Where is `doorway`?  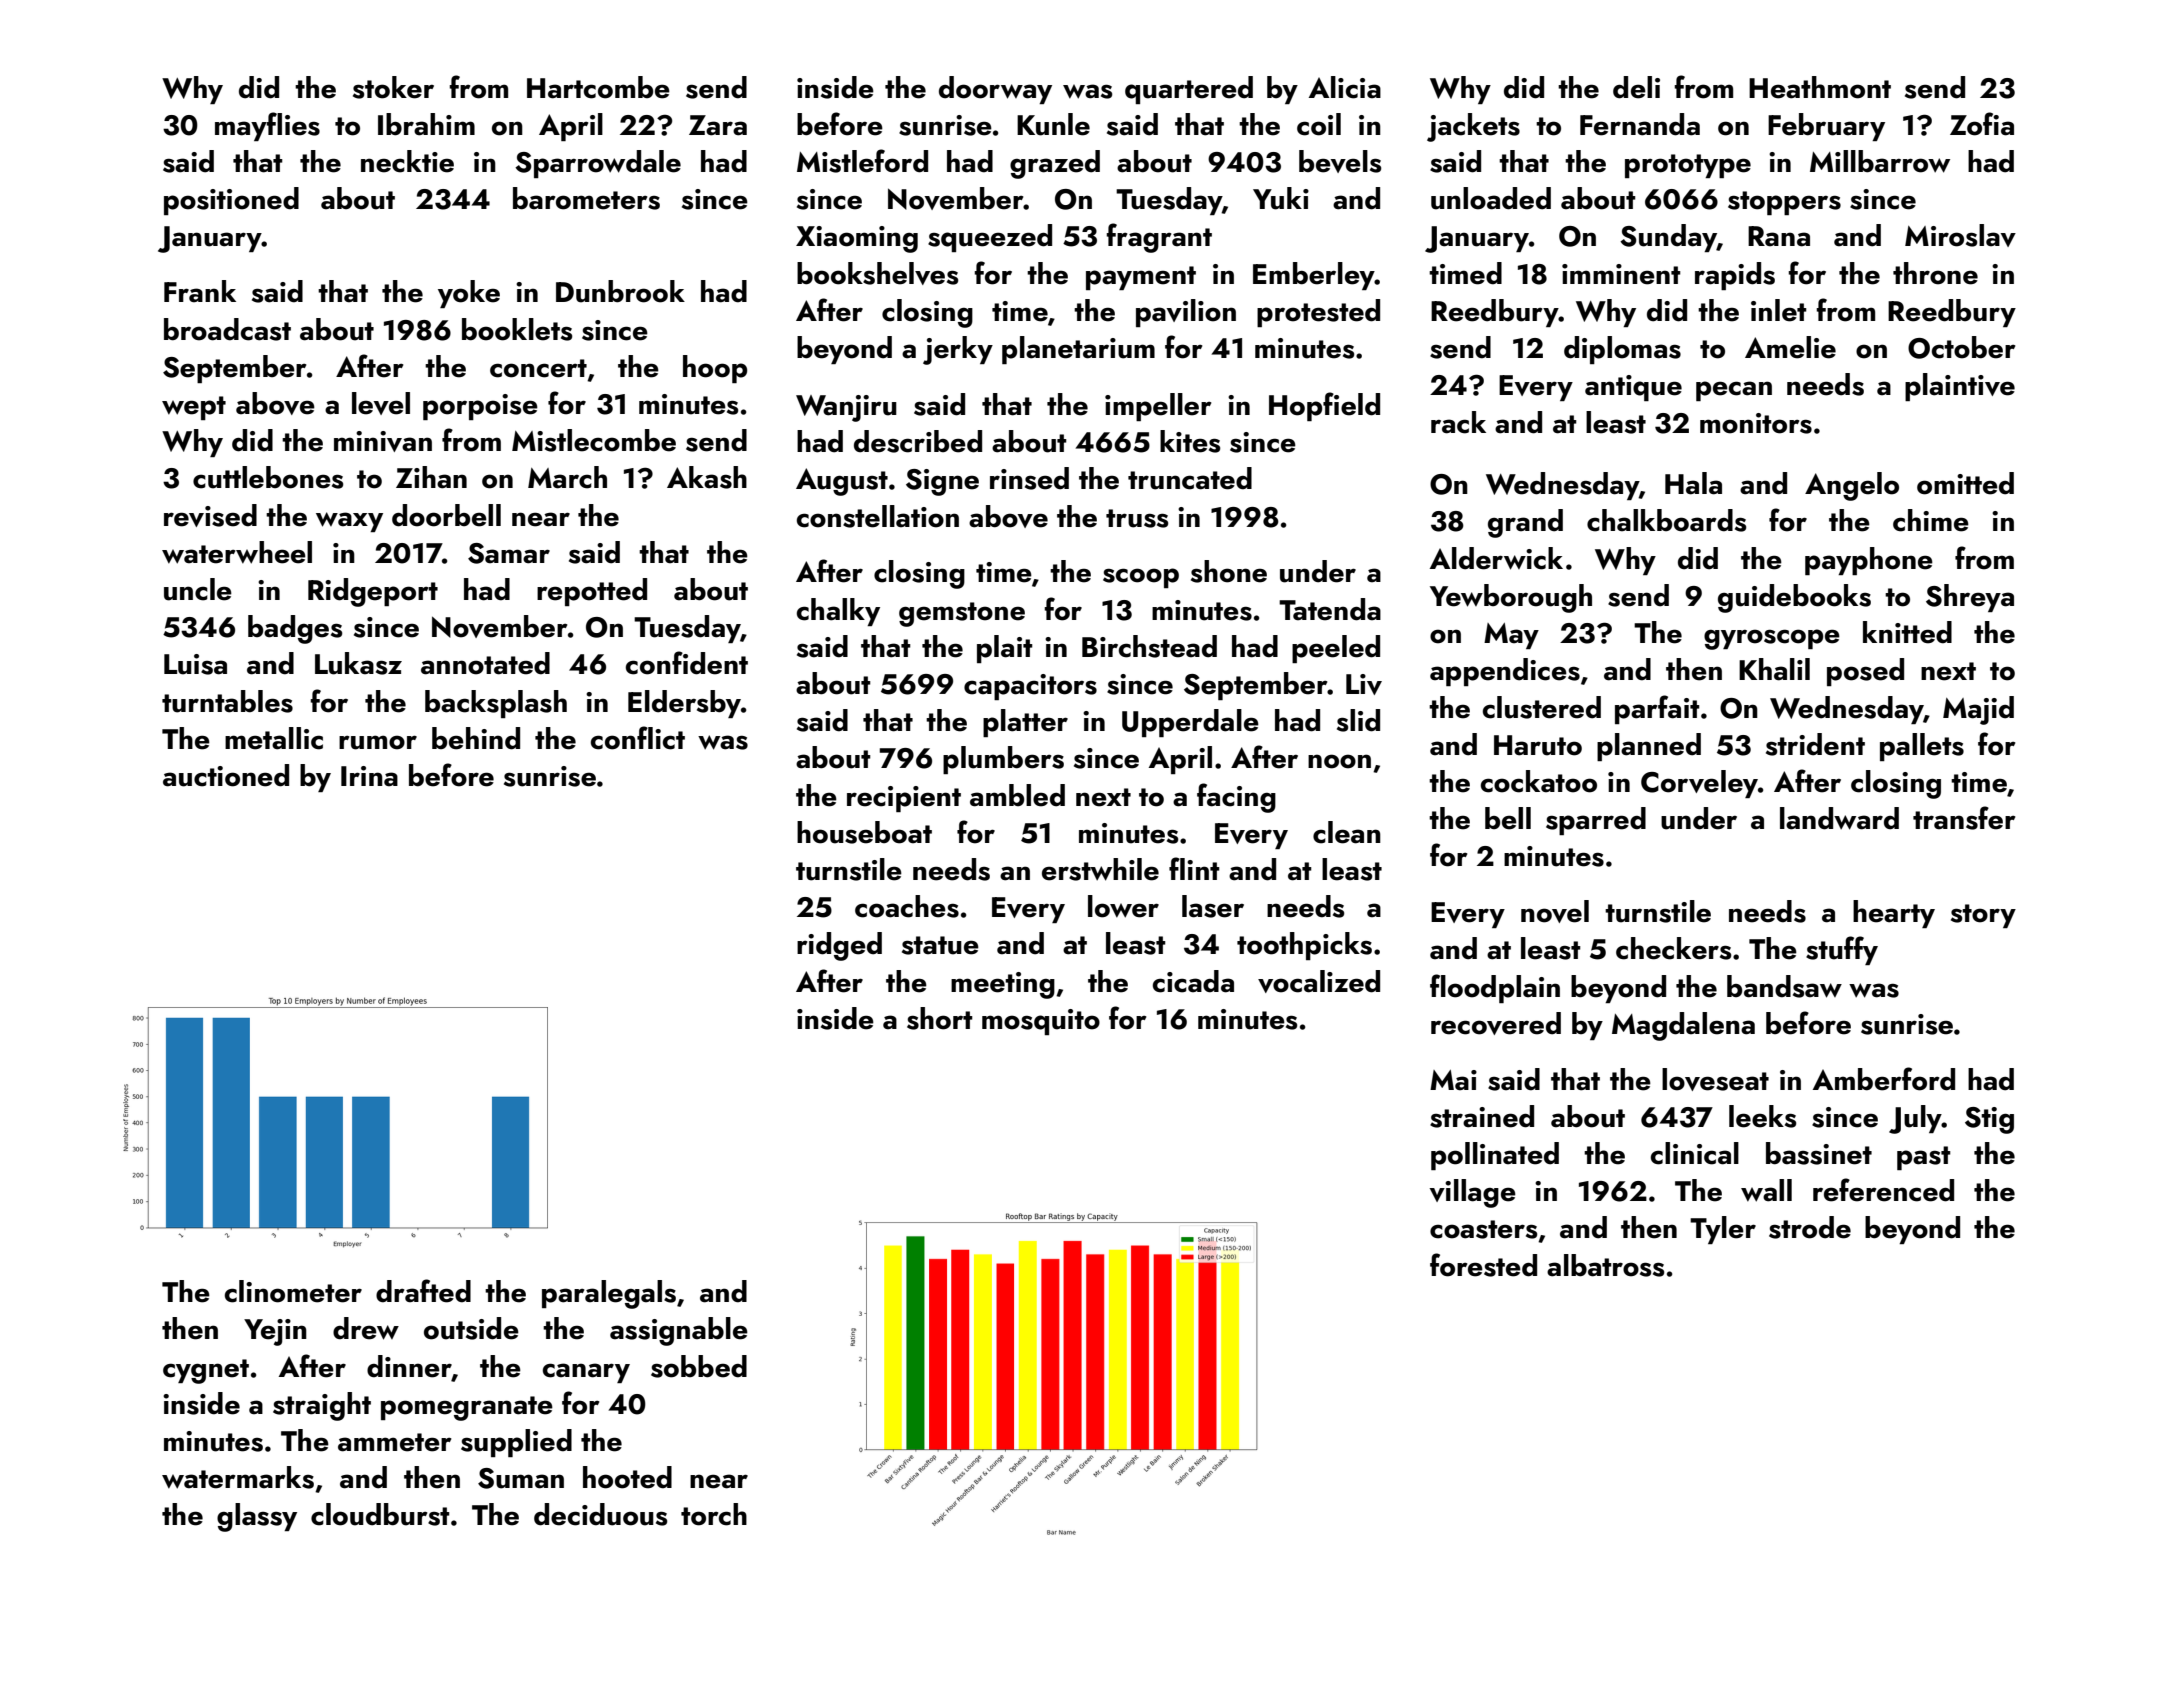 doorway is located at coordinates (995, 90).
